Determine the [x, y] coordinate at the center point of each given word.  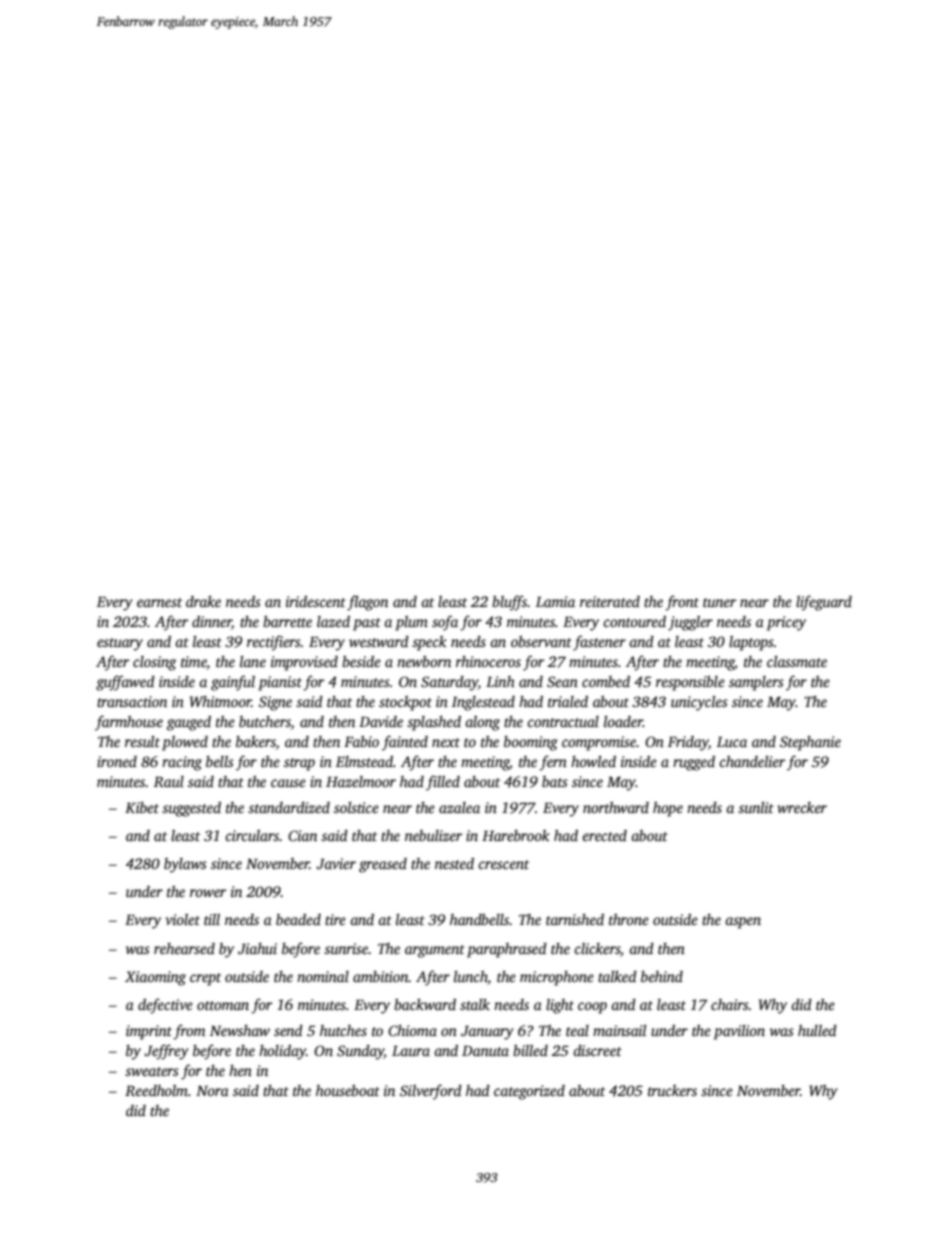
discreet [597, 1050]
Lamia [555, 601]
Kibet [142, 807]
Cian [302, 835]
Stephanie [810, 743]
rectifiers [274, 643]
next [446, 742]
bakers [256, 743]
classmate [797, 661]
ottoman [223, 1005]
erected [604, 835]
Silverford [431, 1092]
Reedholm [156, 1090]
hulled [817, 1030]
